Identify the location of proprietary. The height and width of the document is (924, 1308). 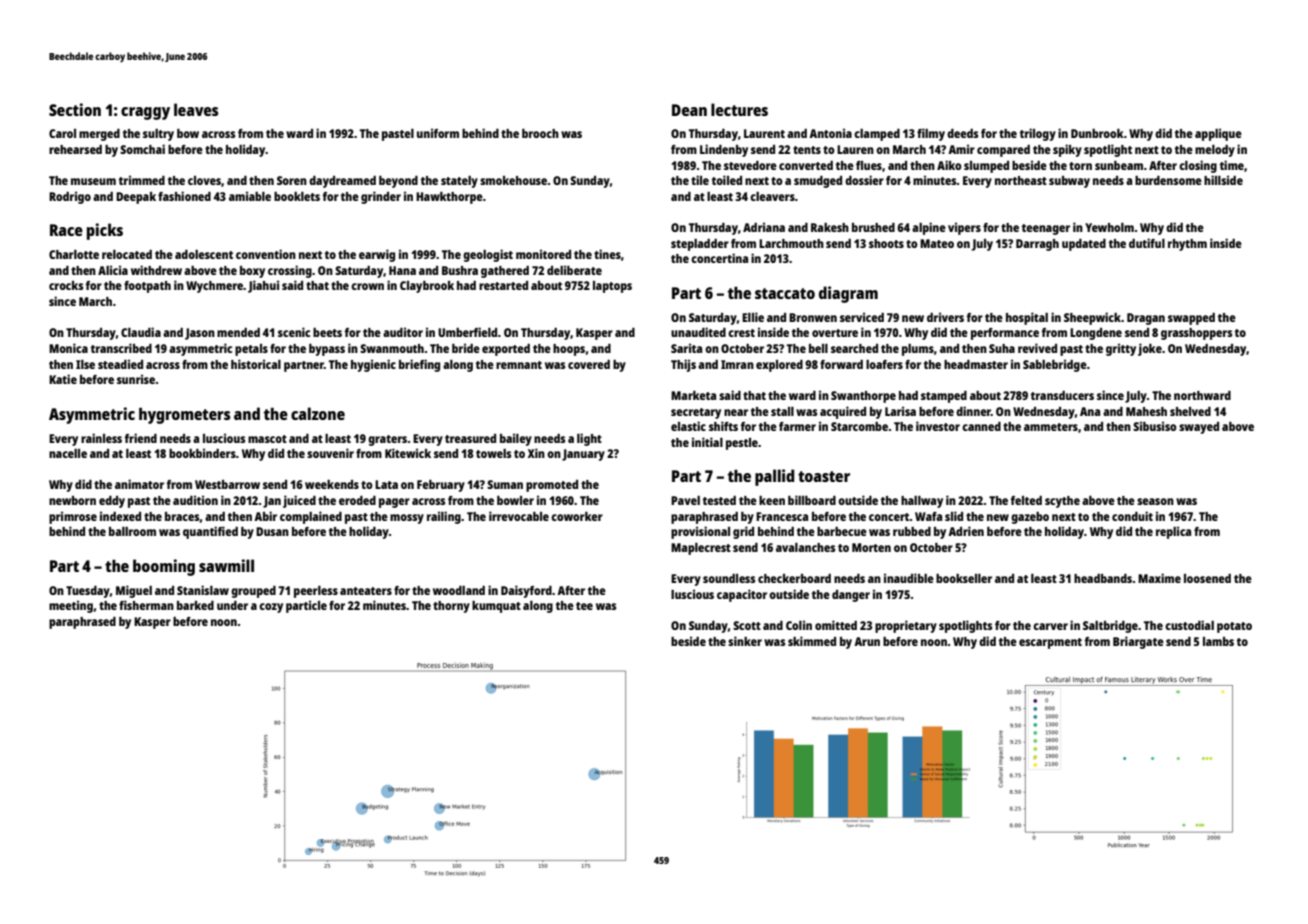
(906, 626).
